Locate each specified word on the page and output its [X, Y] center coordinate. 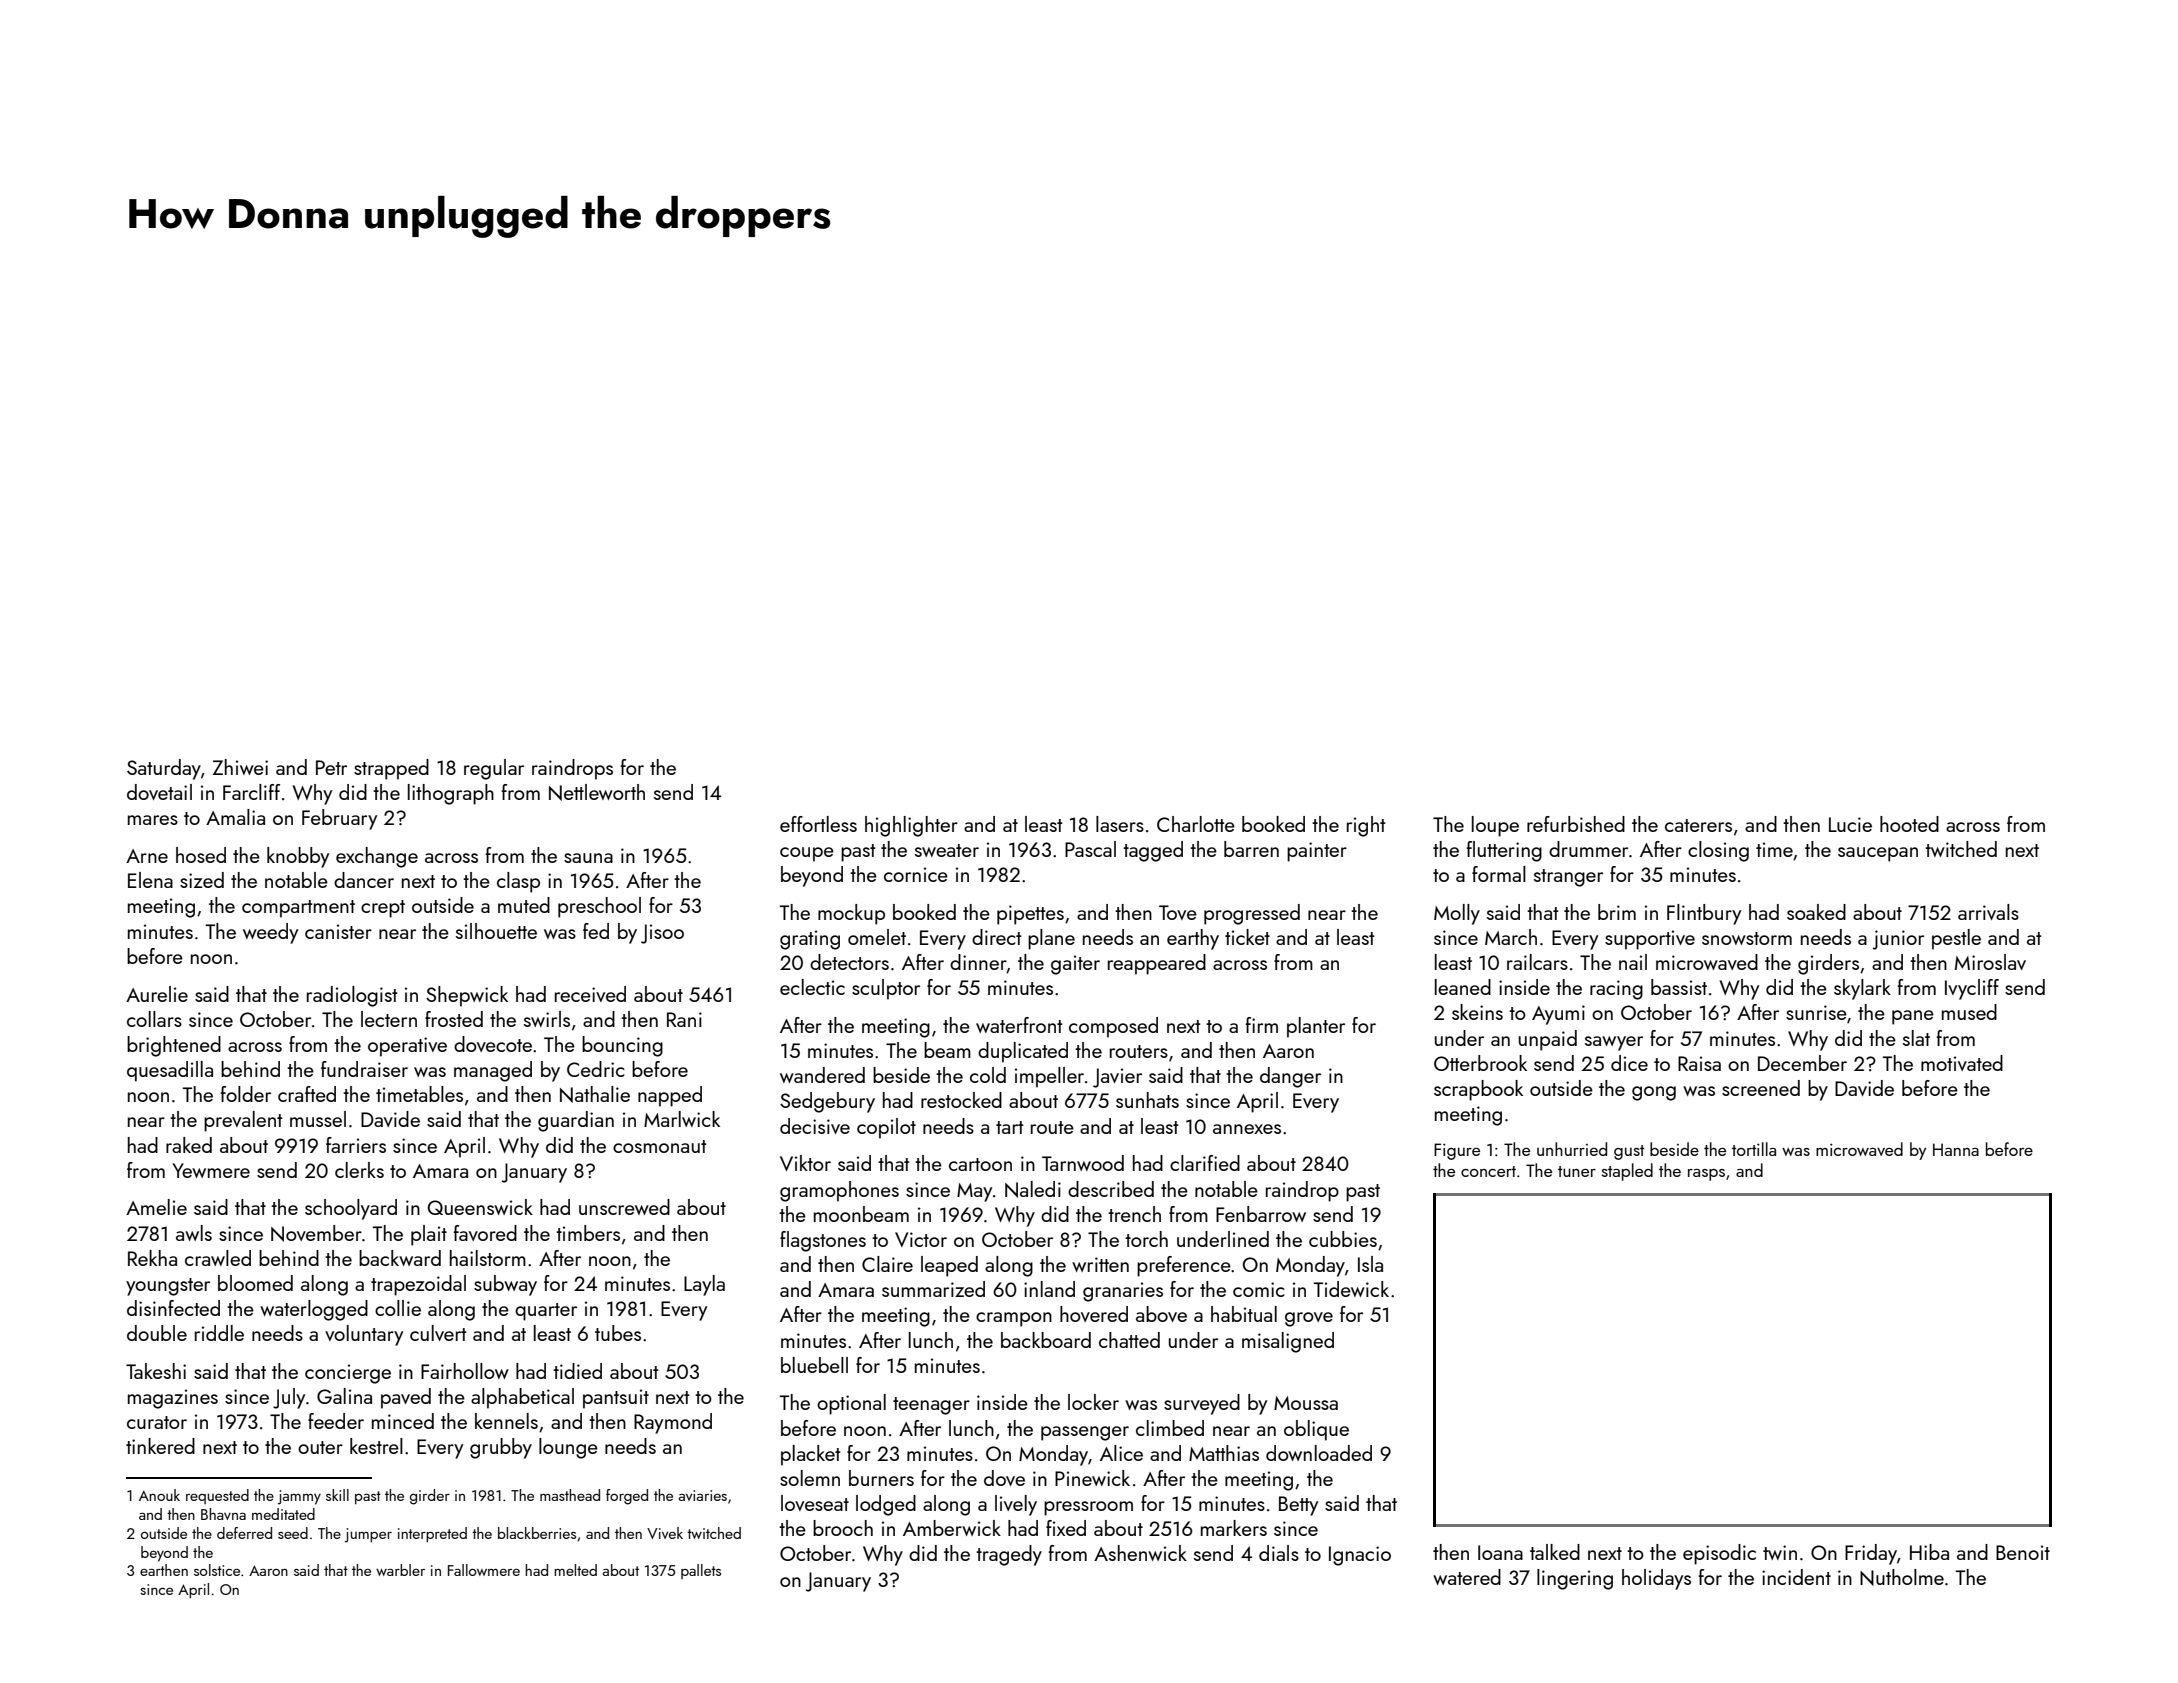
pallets [701, 1571]
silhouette [496, 931]
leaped [949, 1266]
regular [494, 769]
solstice [217, 1570]
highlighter [911, 826]
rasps [1706, 1175]
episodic [1719, 1554]
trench [1134, 1214]
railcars [1537, 962]
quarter [546, 1312]
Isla [1370, 1264]
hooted [1909, 824]
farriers [356, 1145]
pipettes [1030, 915]
